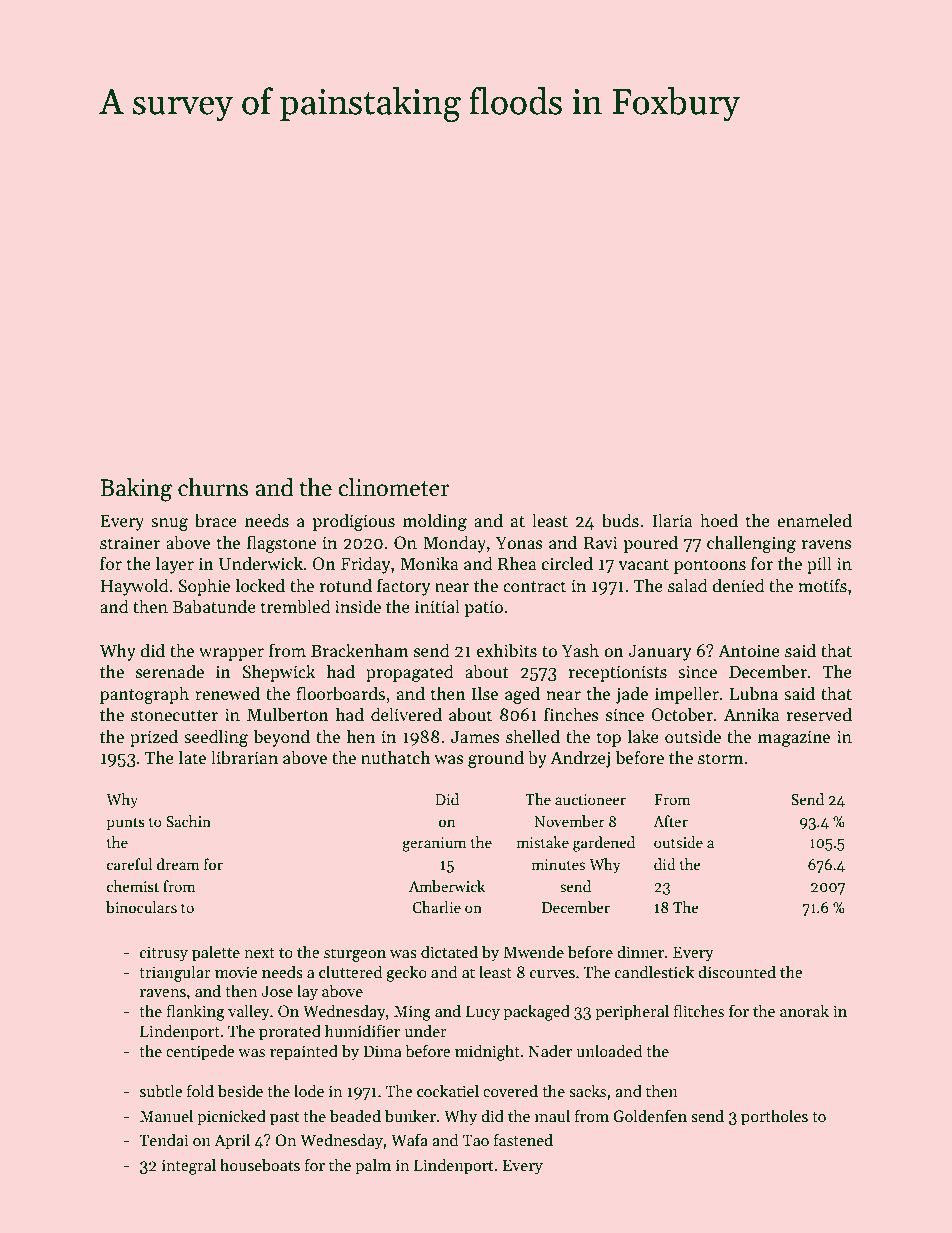 Image resolution: width=952 pixels, height=1233 pixels. What do you see at coordinates (232, 1141) in the page?
I see `April` at bounding box center [232, 1141].
